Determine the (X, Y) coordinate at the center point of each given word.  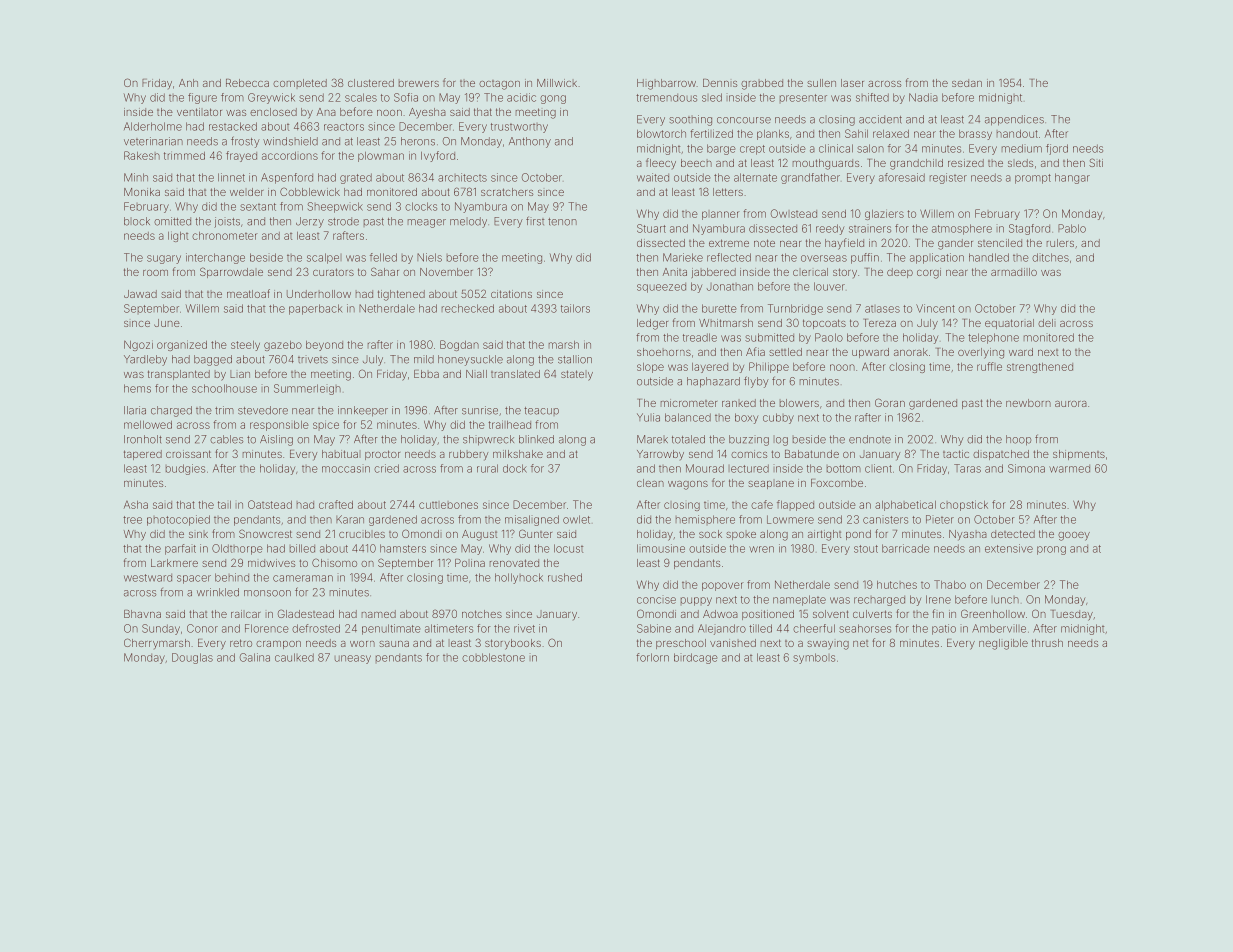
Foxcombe (837, 483)
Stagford (1029, 229)
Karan (350, 519)
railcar (246, 614)
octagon (499, 85)
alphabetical (905, 505)
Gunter (535, 533)
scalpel (324, 258)
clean (650, 483)
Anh (188, 83)
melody (468, 222)
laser (852, 83)
